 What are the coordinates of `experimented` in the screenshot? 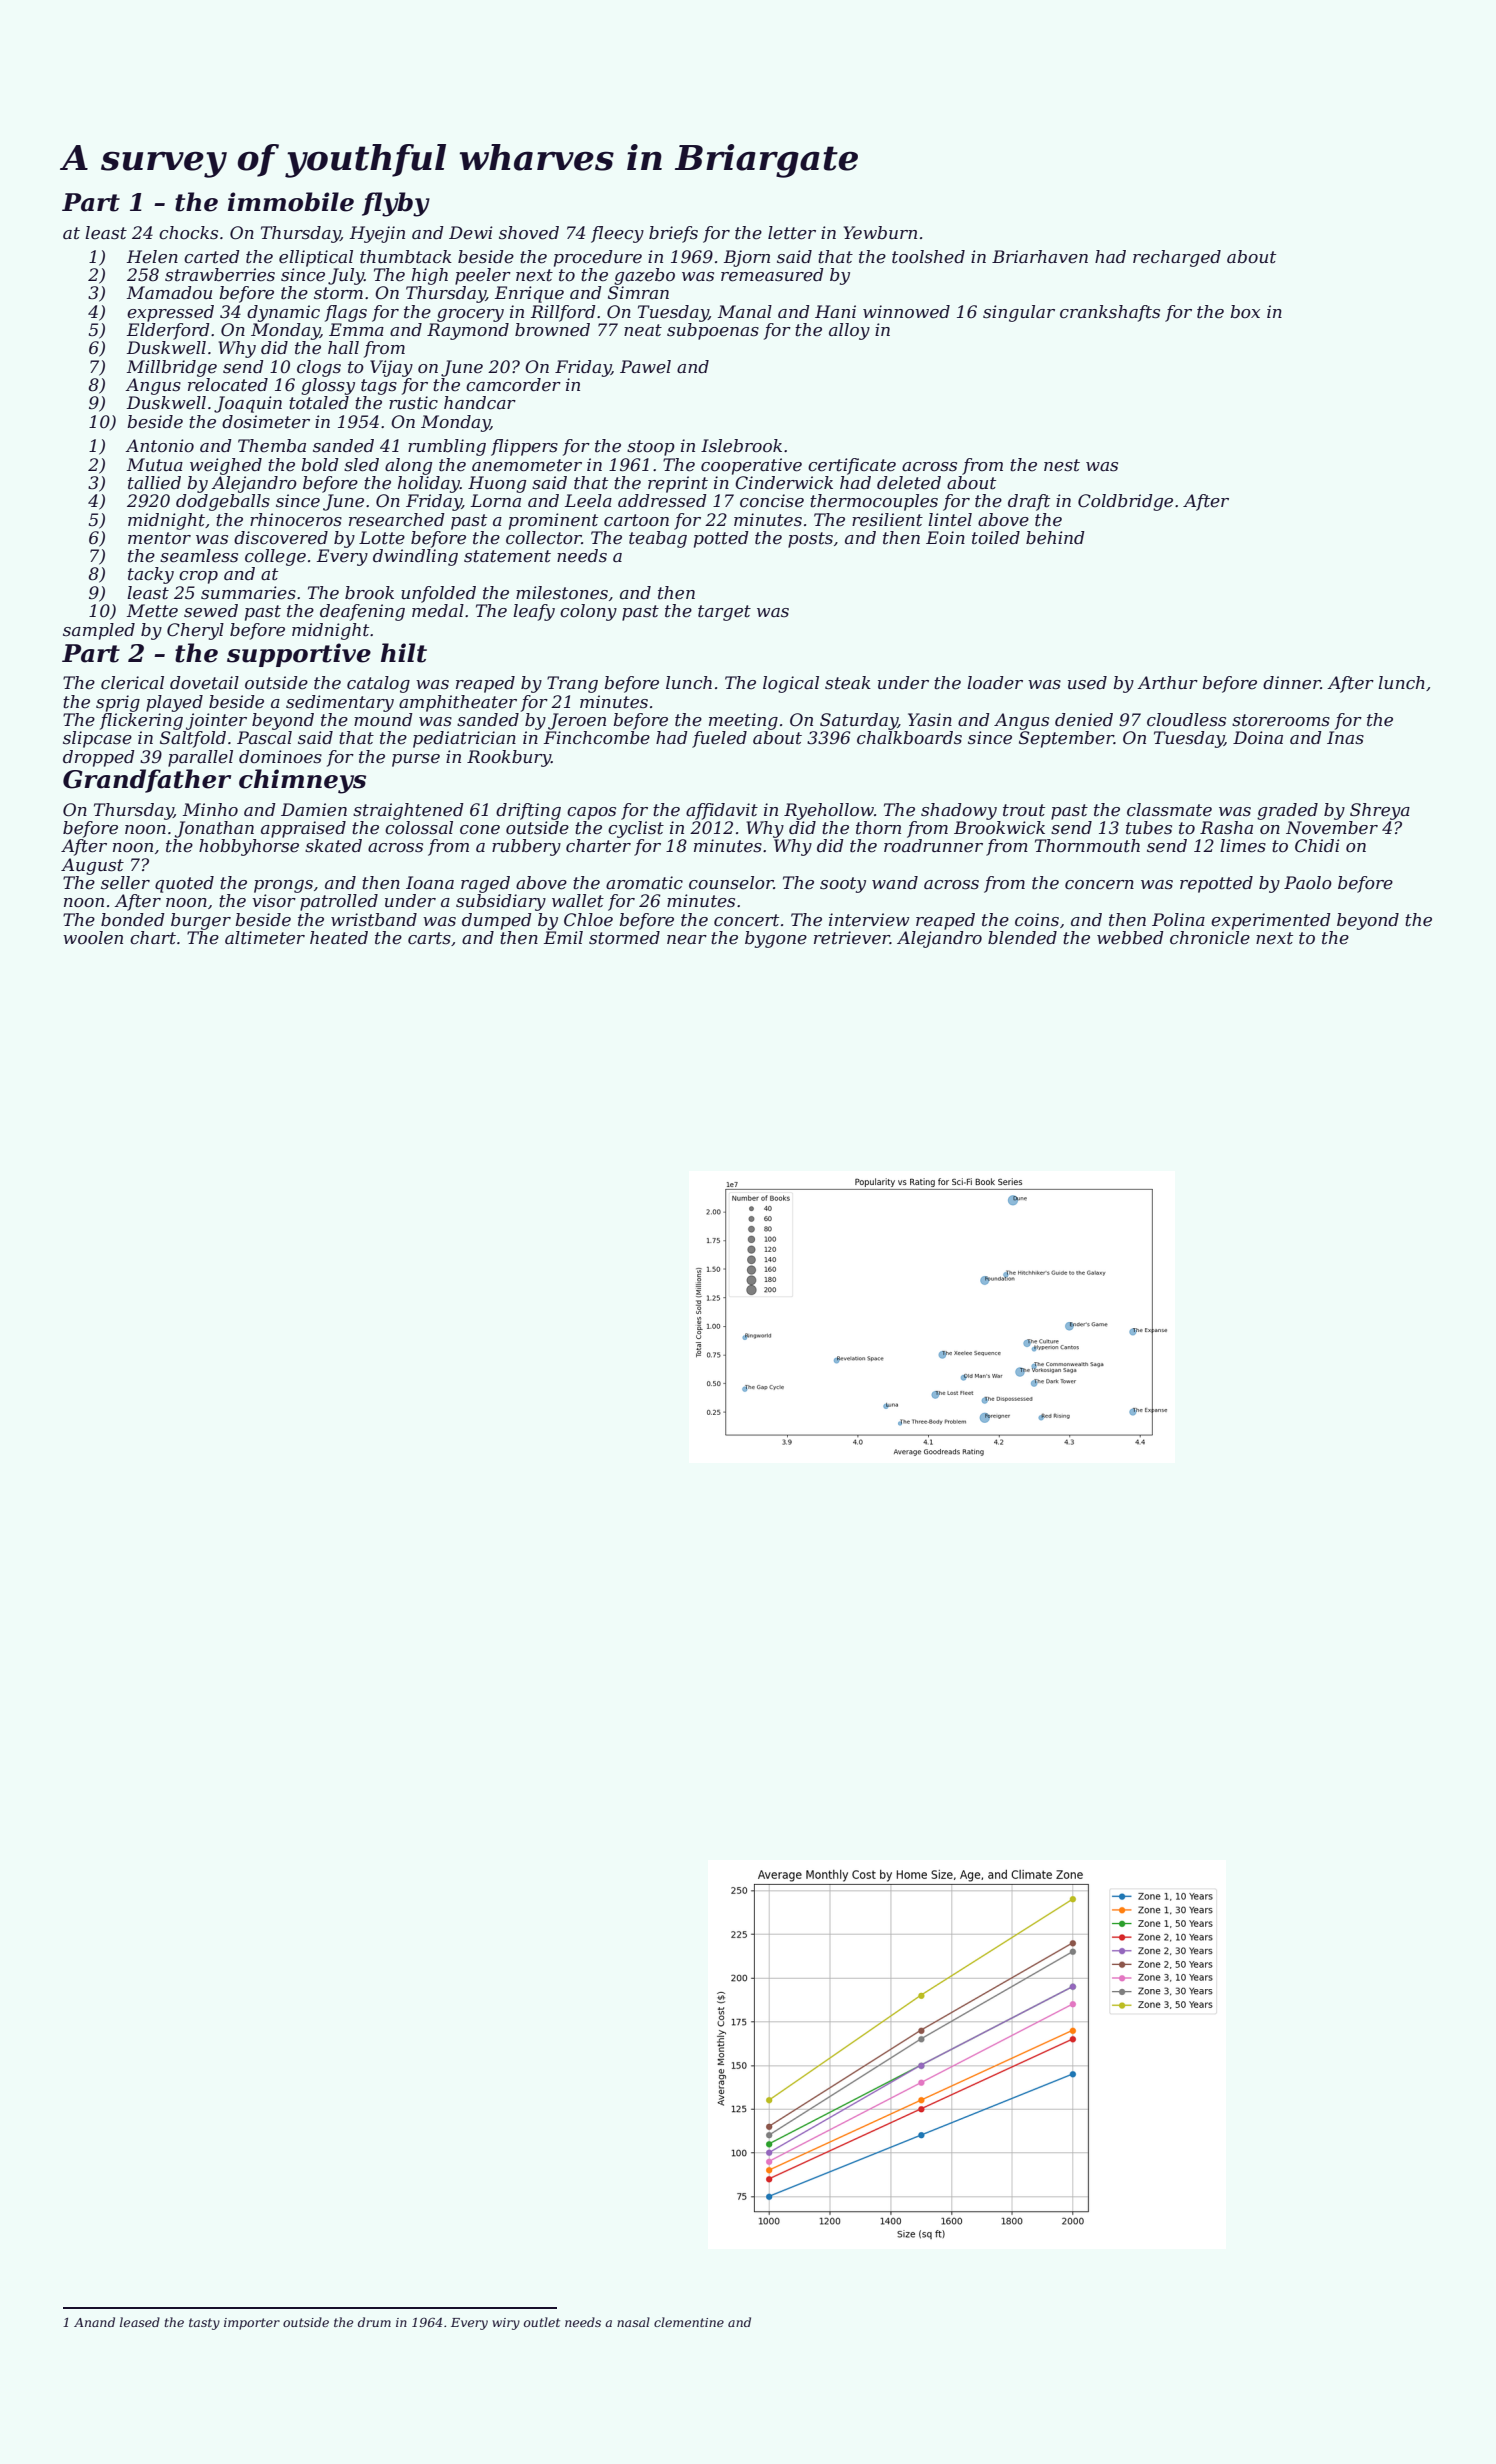 It's located at (1271, 921).
